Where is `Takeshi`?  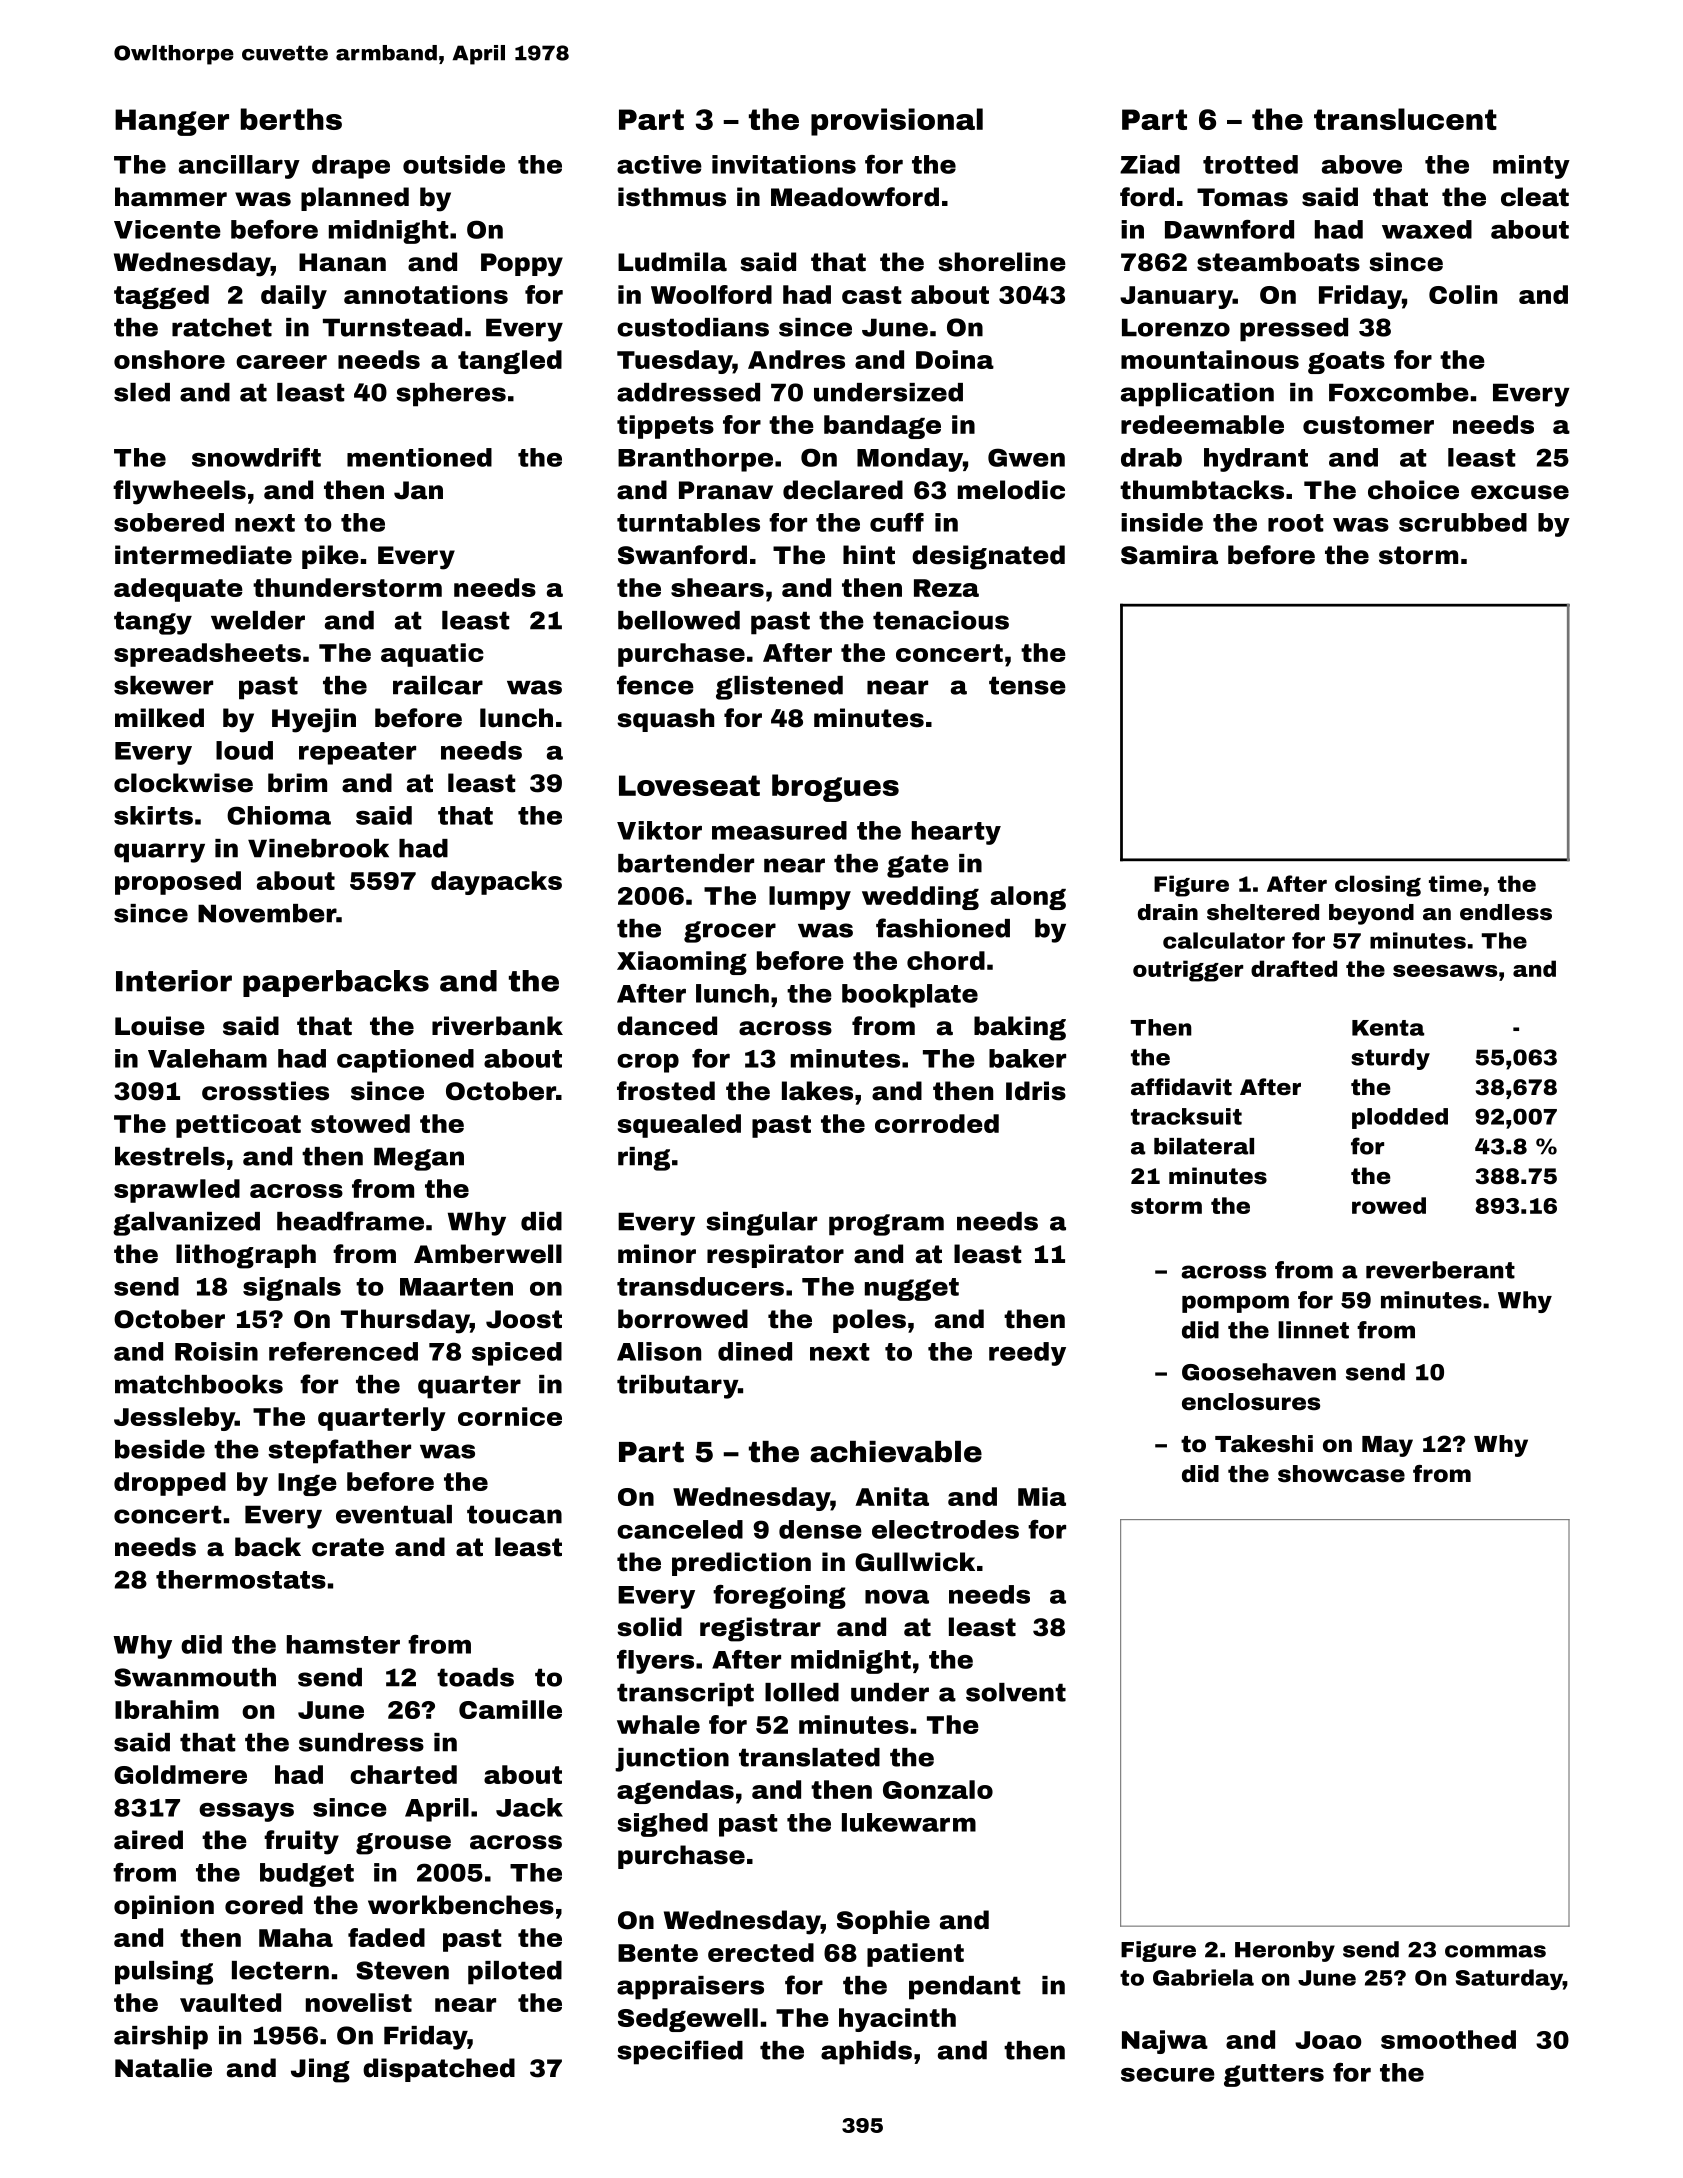
Takeshi is located at coordinates (1264, 1444).
